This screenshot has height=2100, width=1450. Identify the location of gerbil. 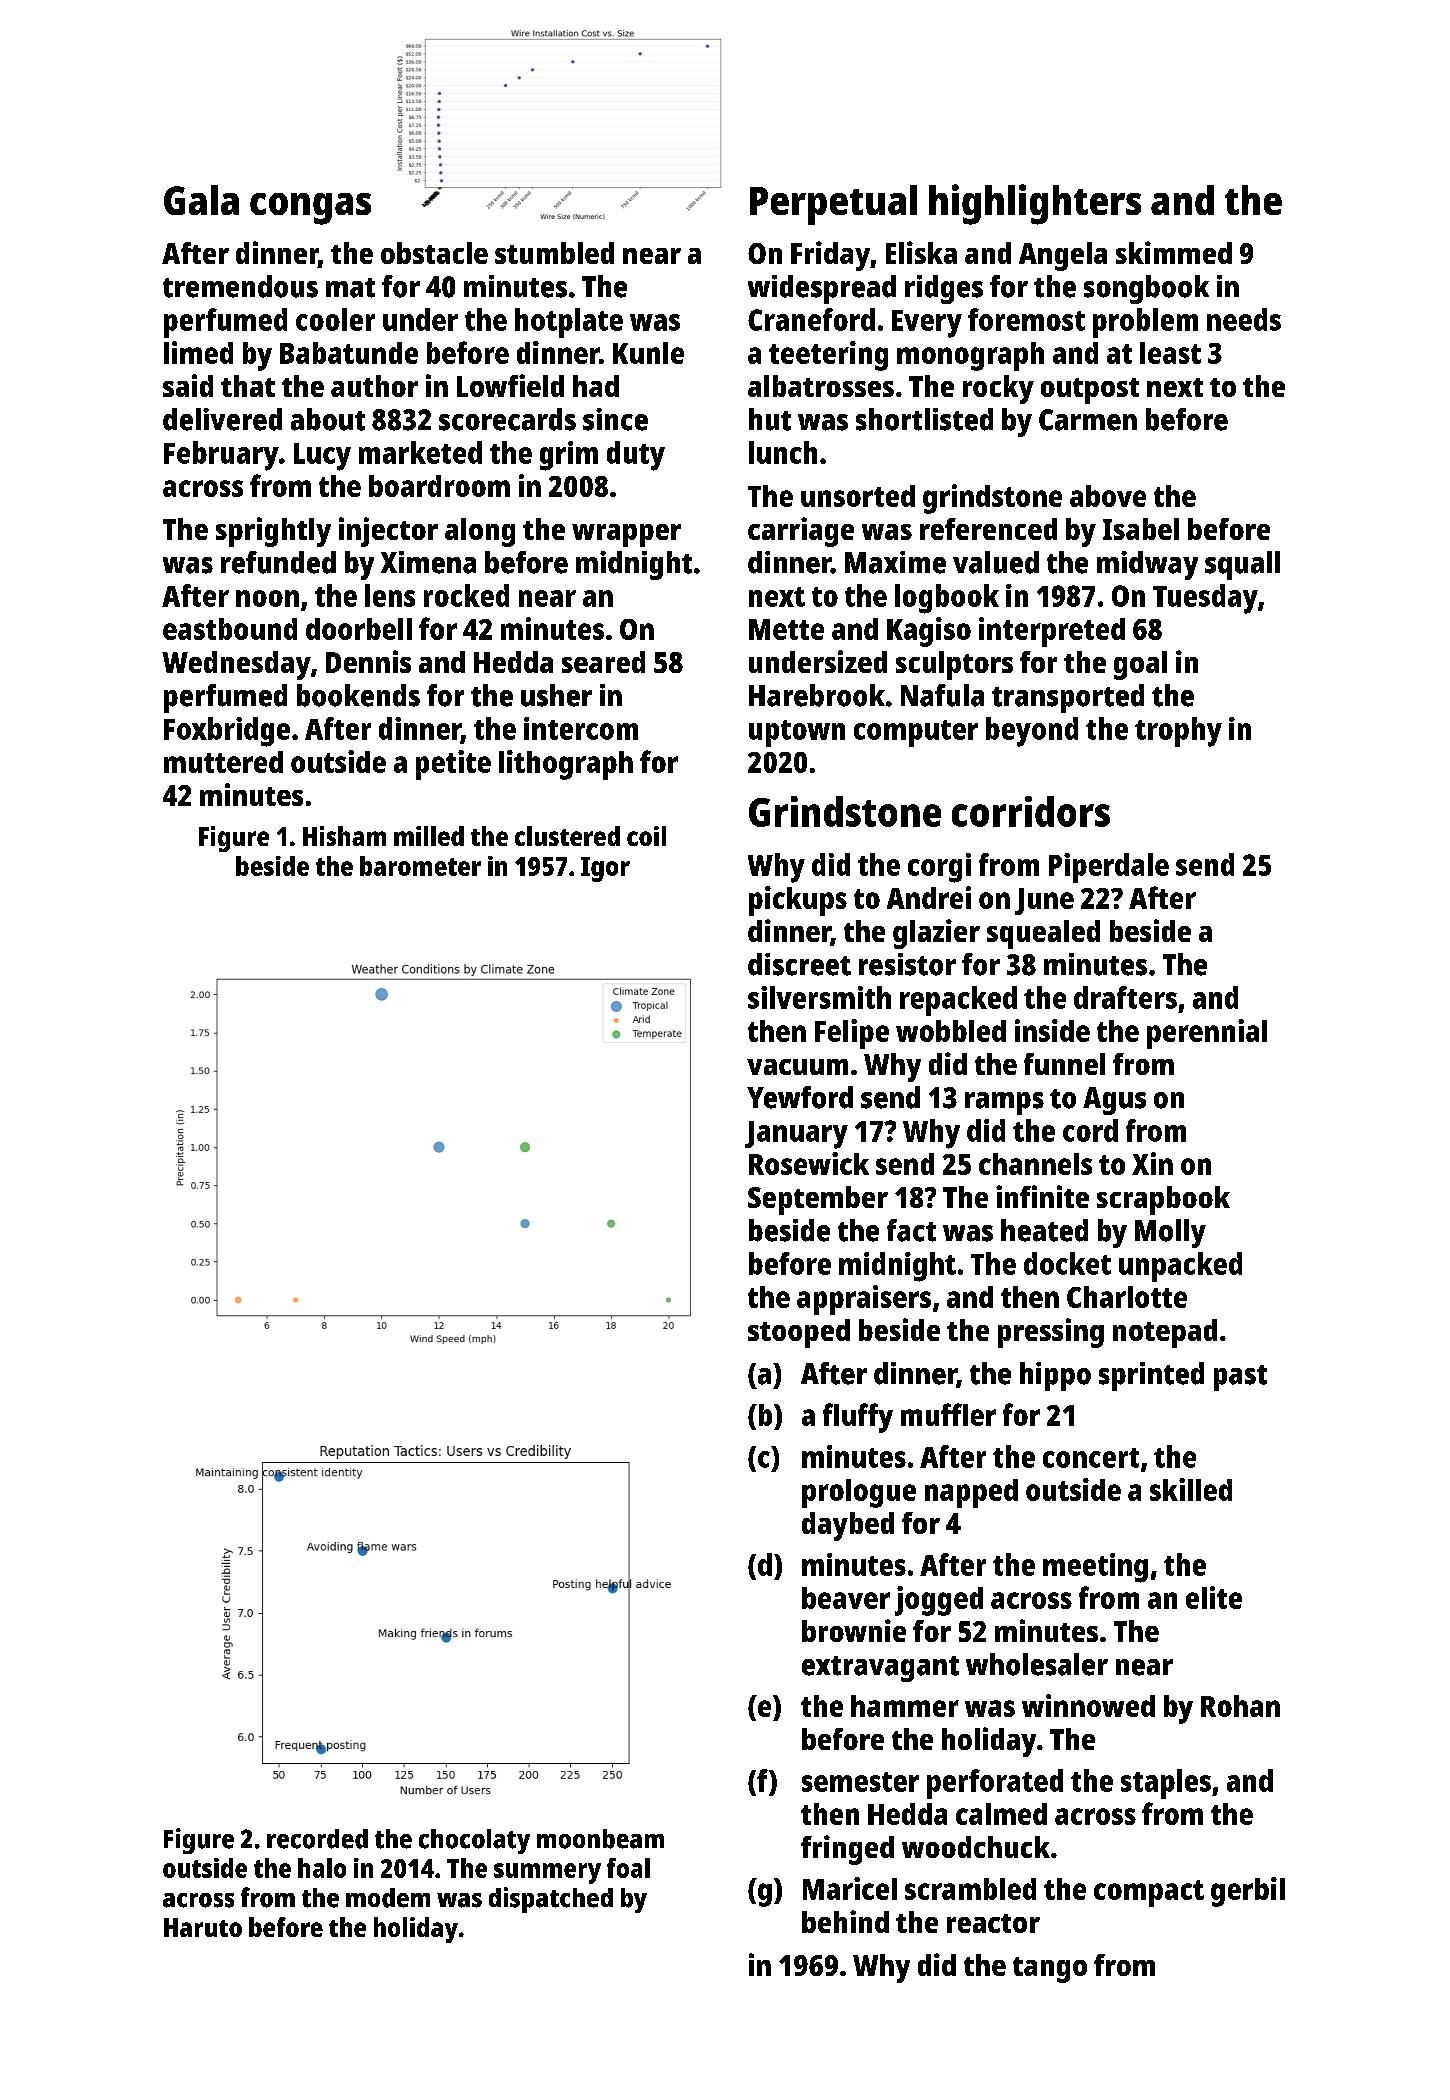
(1248, 1892).
